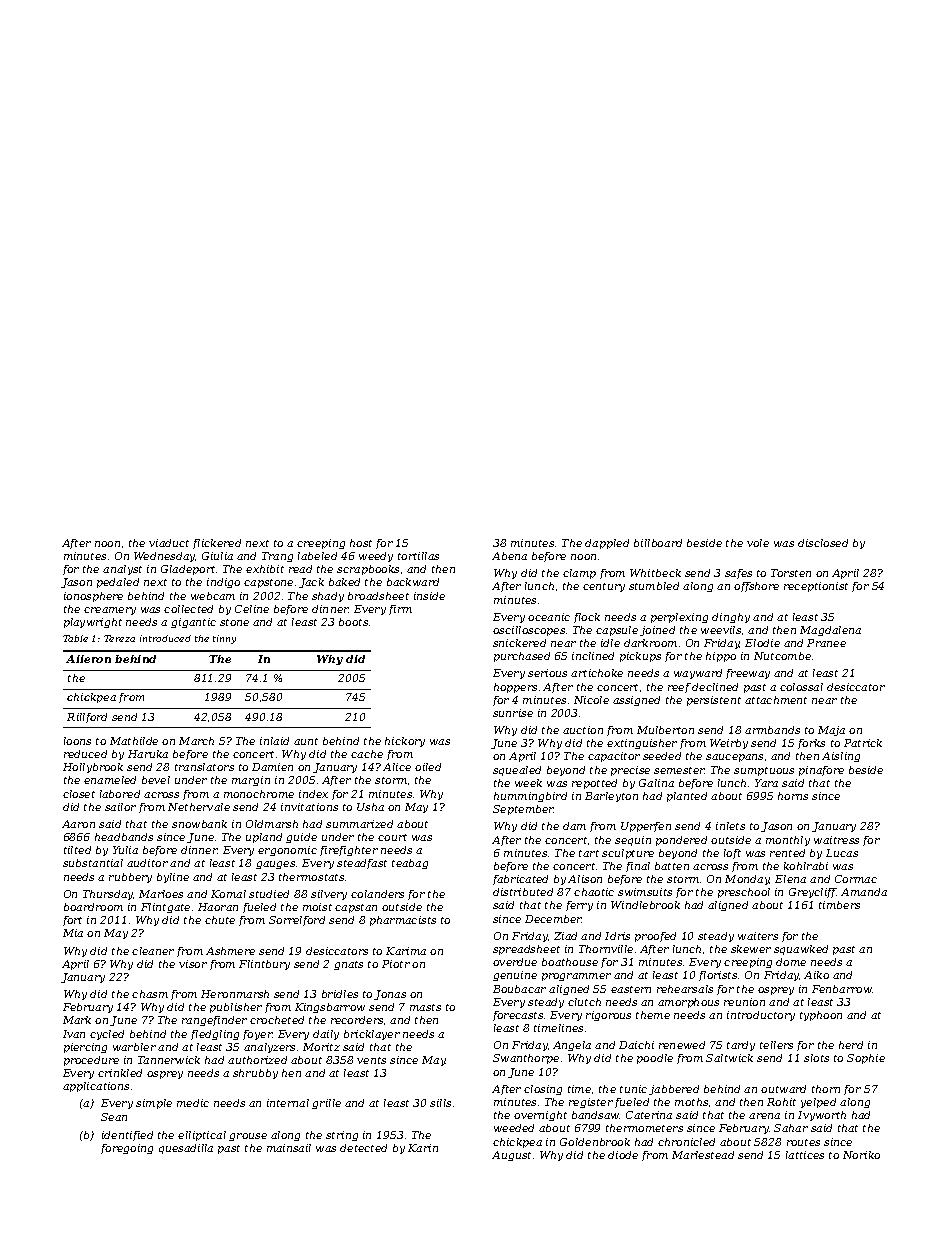 The height and width of the image is (1233, 952). I want to click on August, so click(511, 1156).
